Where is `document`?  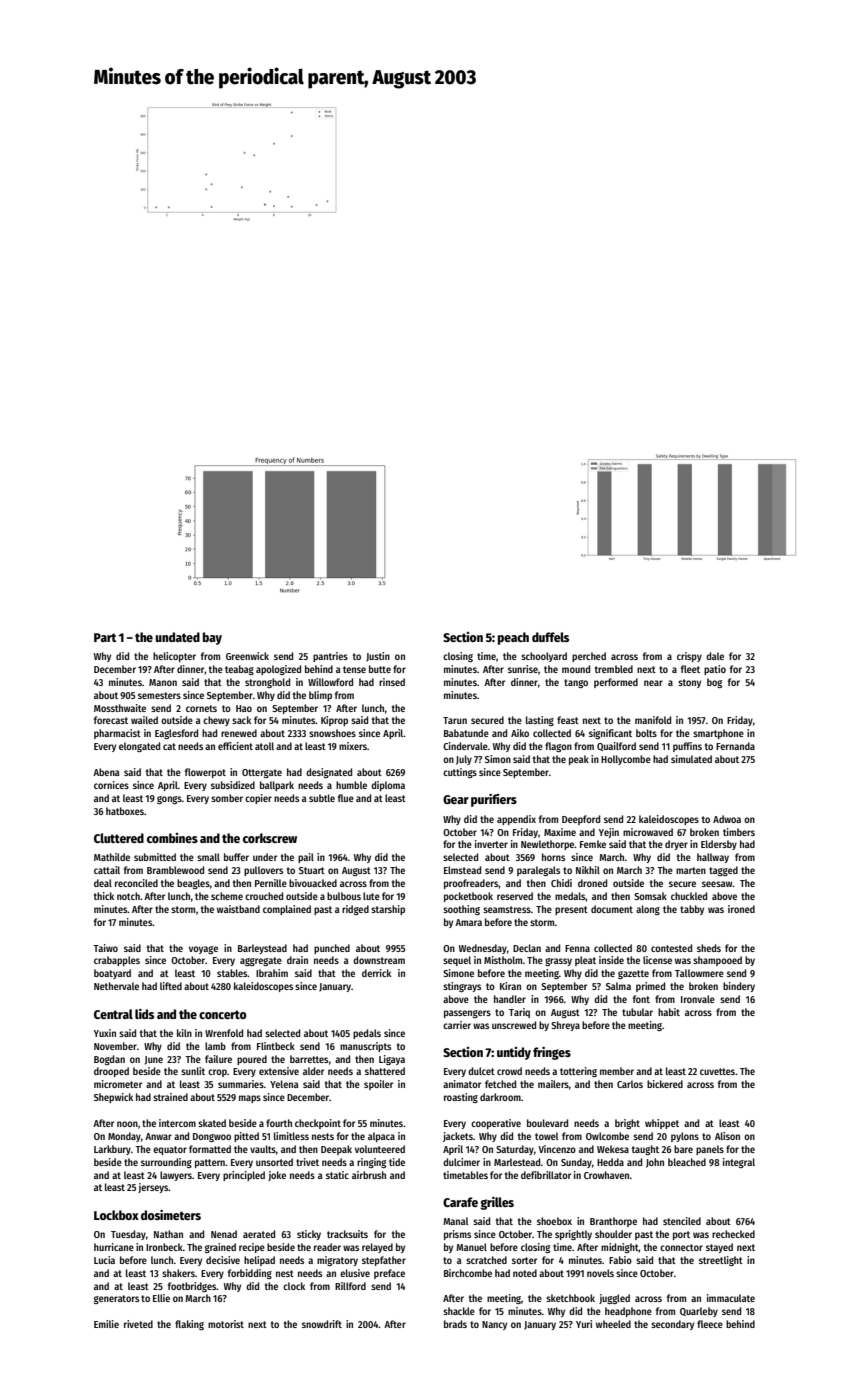 document is located at coordinates (612, 909).
